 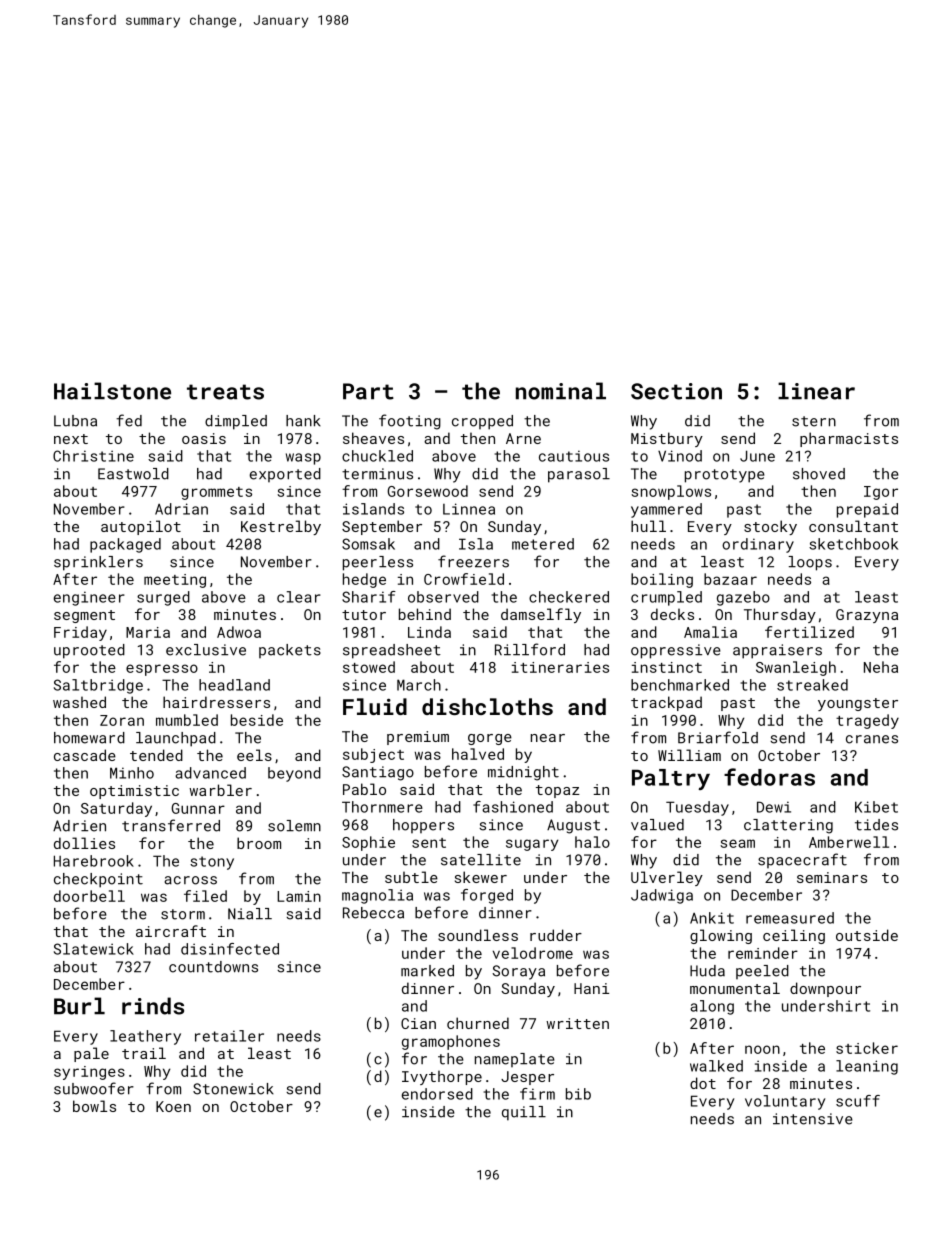 What do you see at coordinates (867, 616) in the screenshot?
I see `Grazyna` at bounding box center [867, 616].
